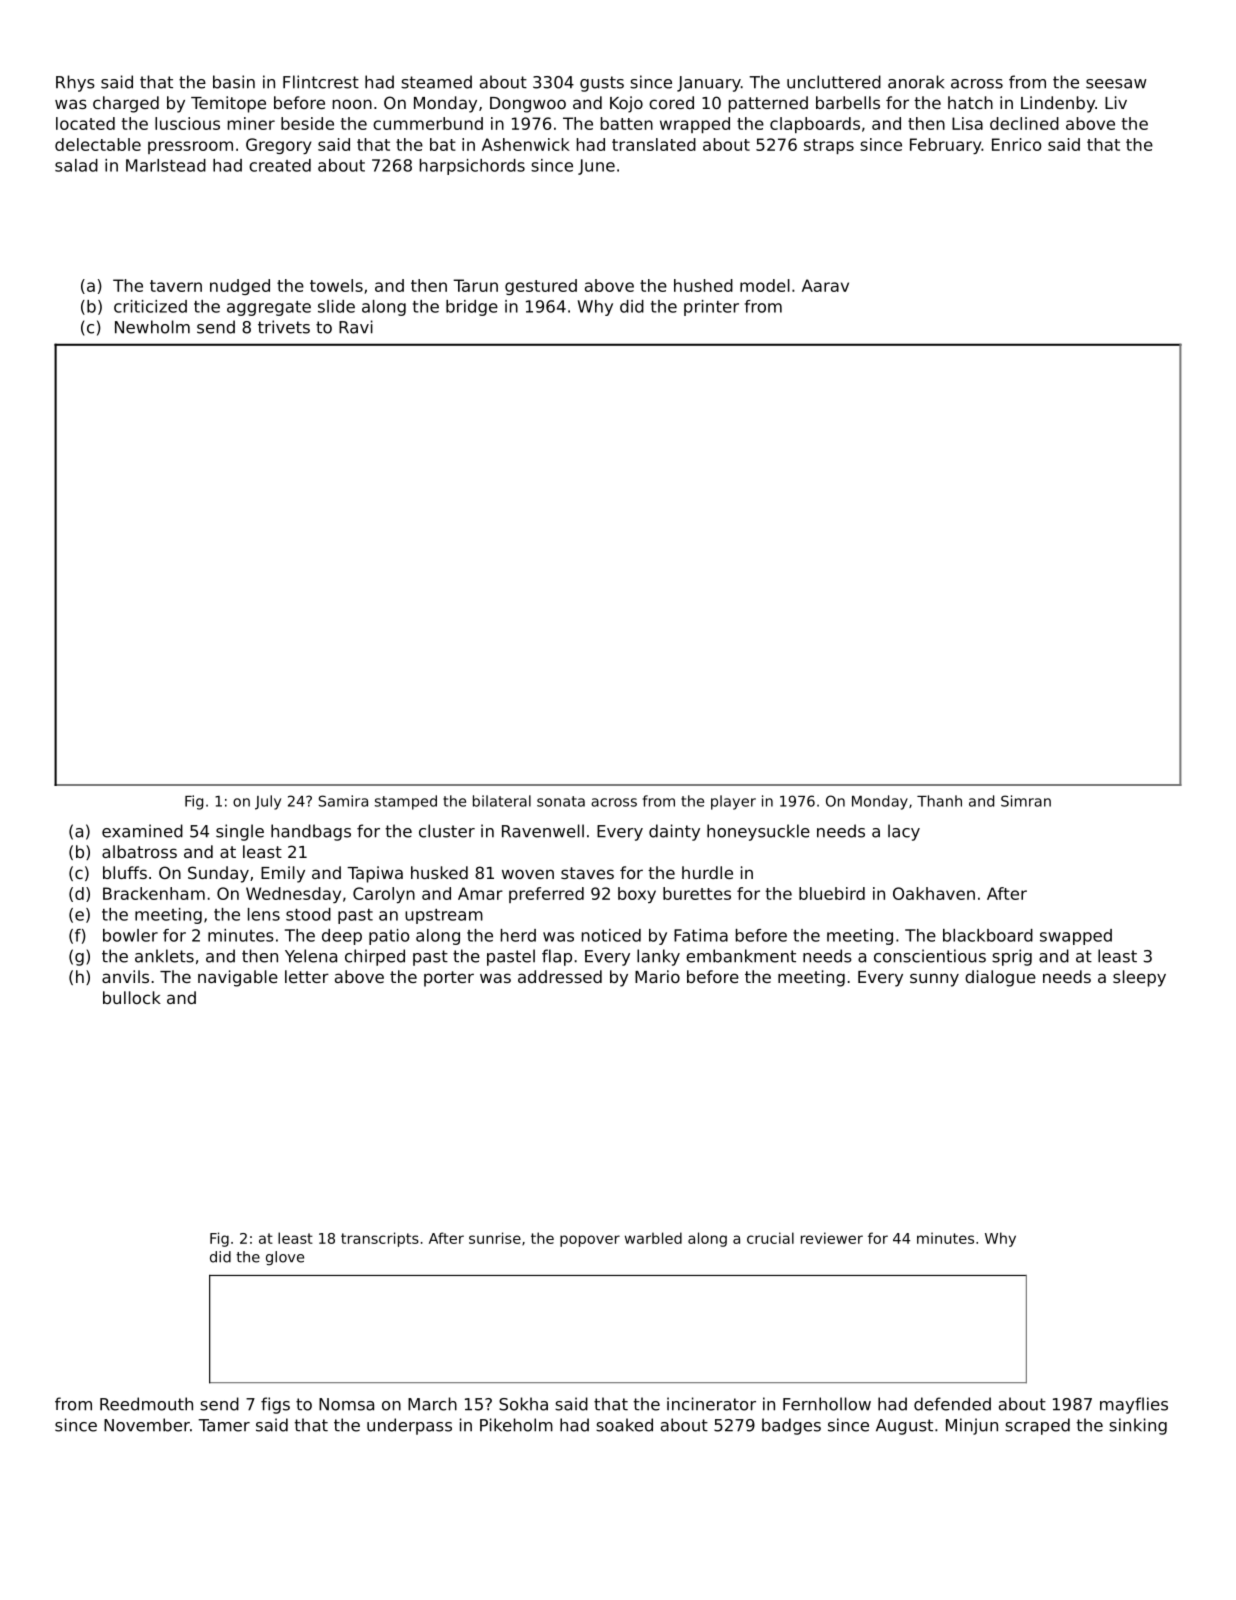 The height and width of the document is (1600, 1236). Describe the element at coordinates (825, 285) in the document. I see `Aarav` at that location.
